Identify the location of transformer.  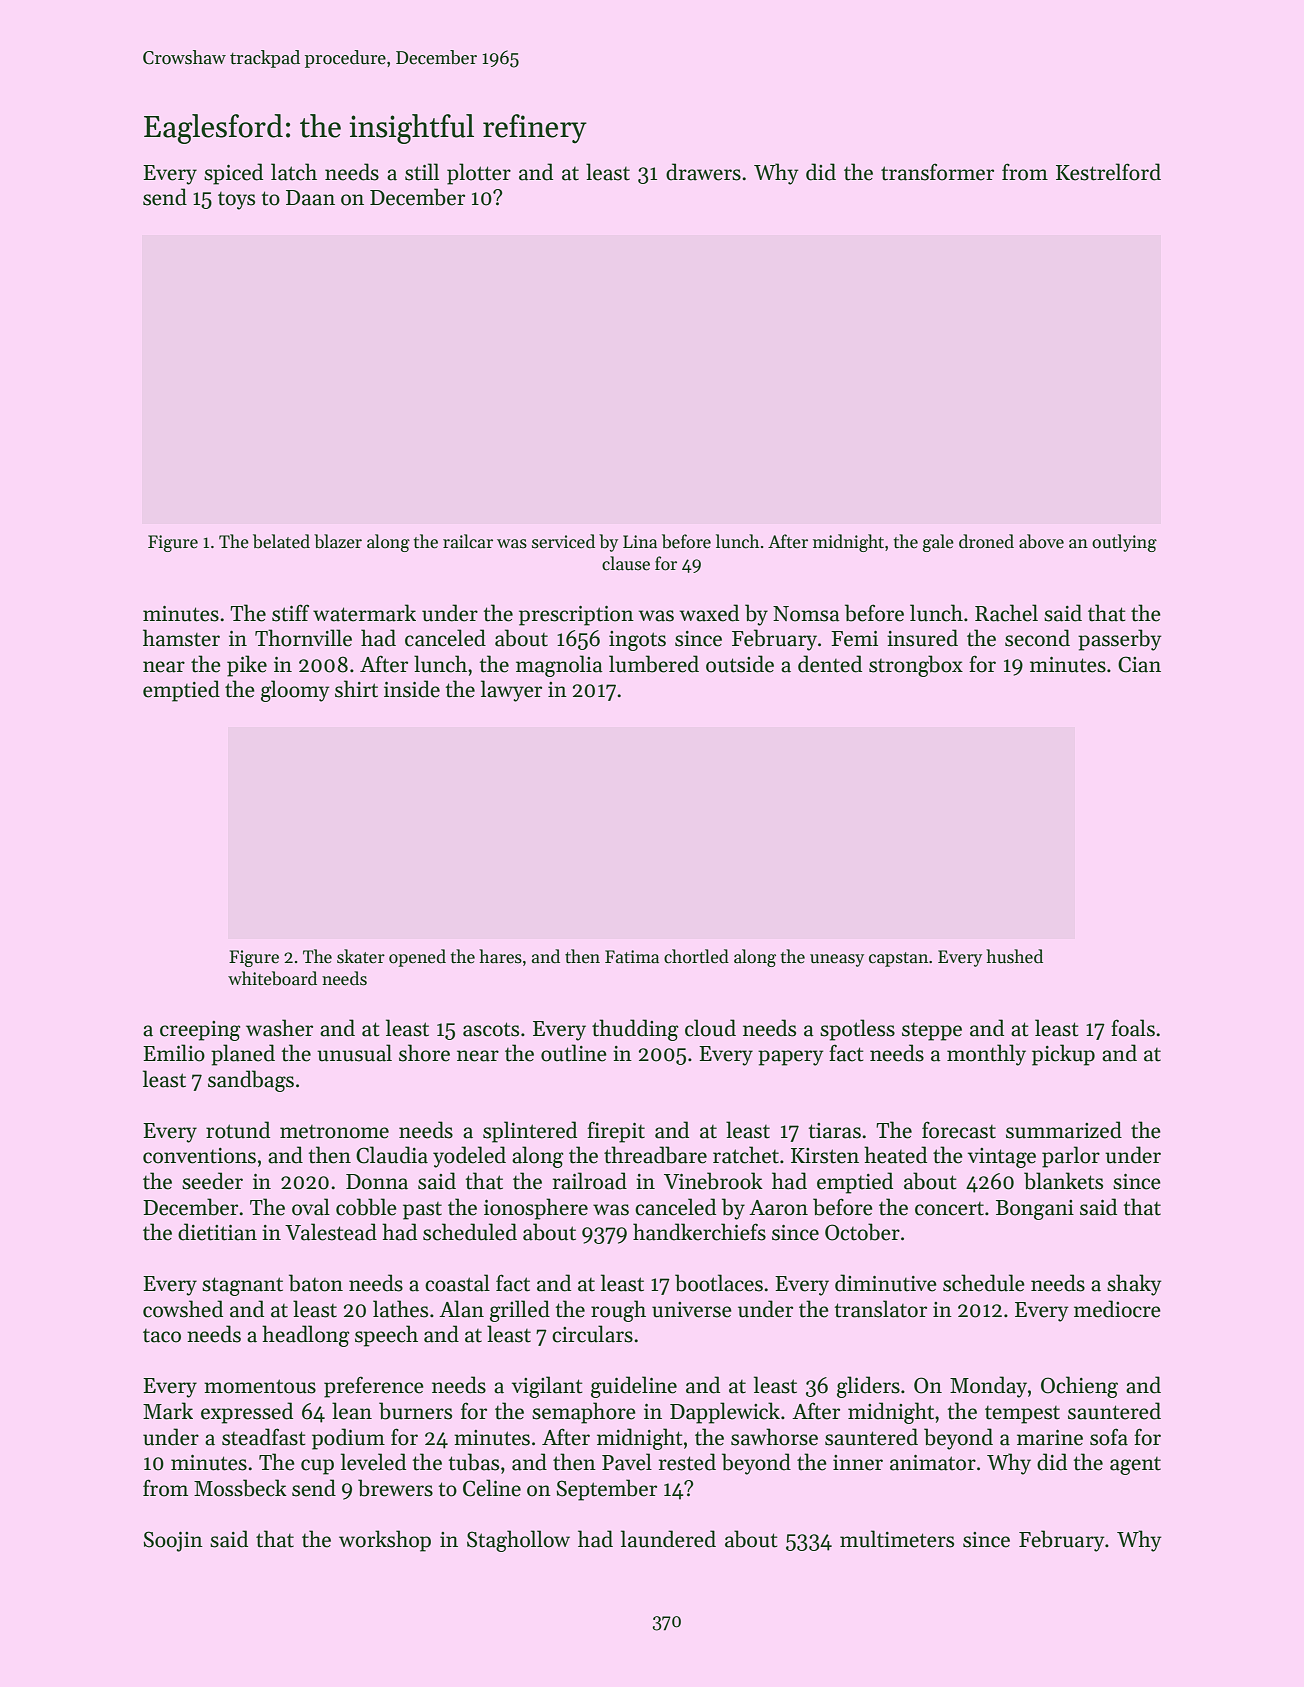
(937, 172).
